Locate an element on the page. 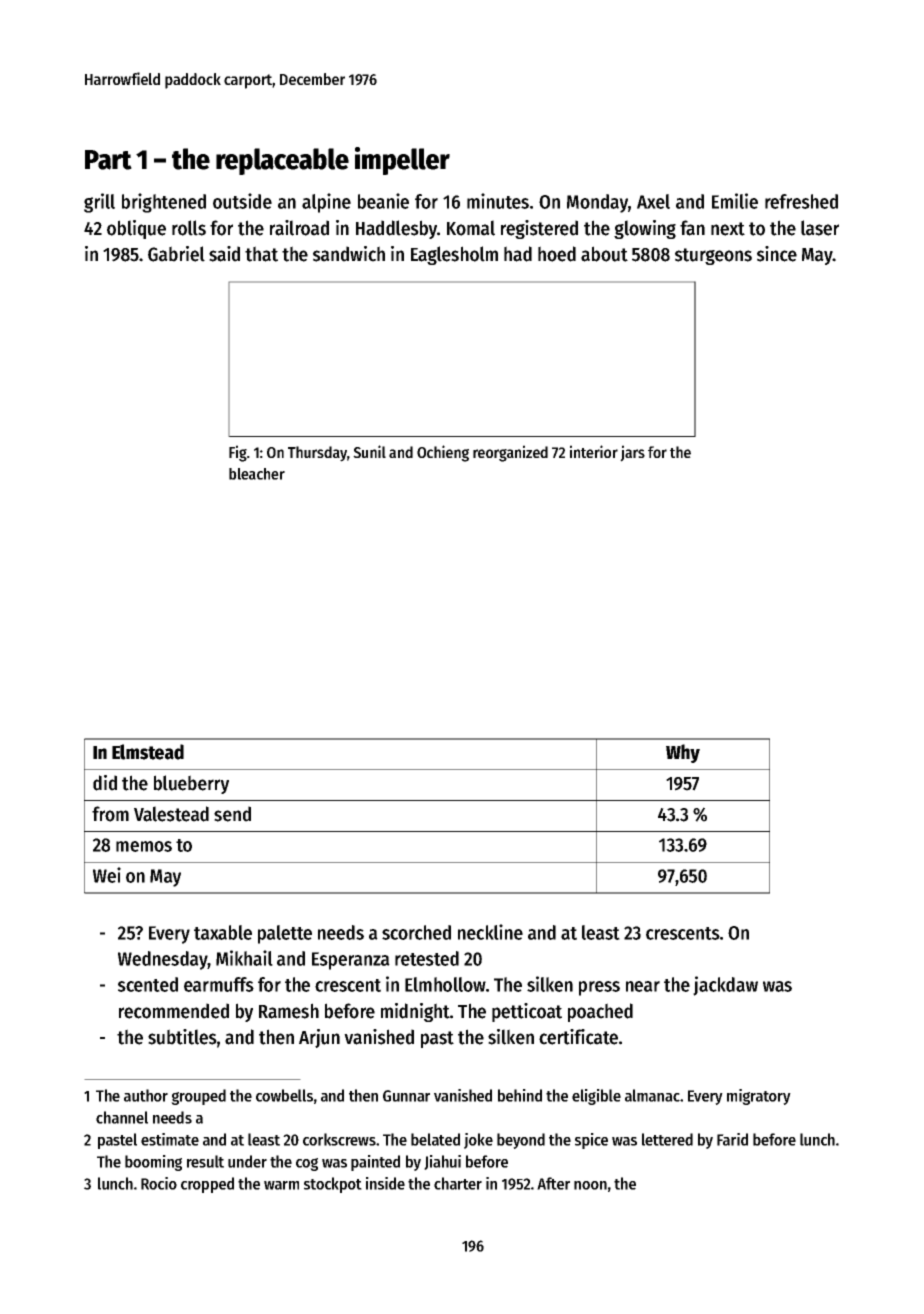 The width and height of the document is (924, 1314). said is located at coordinates (224, 254).
